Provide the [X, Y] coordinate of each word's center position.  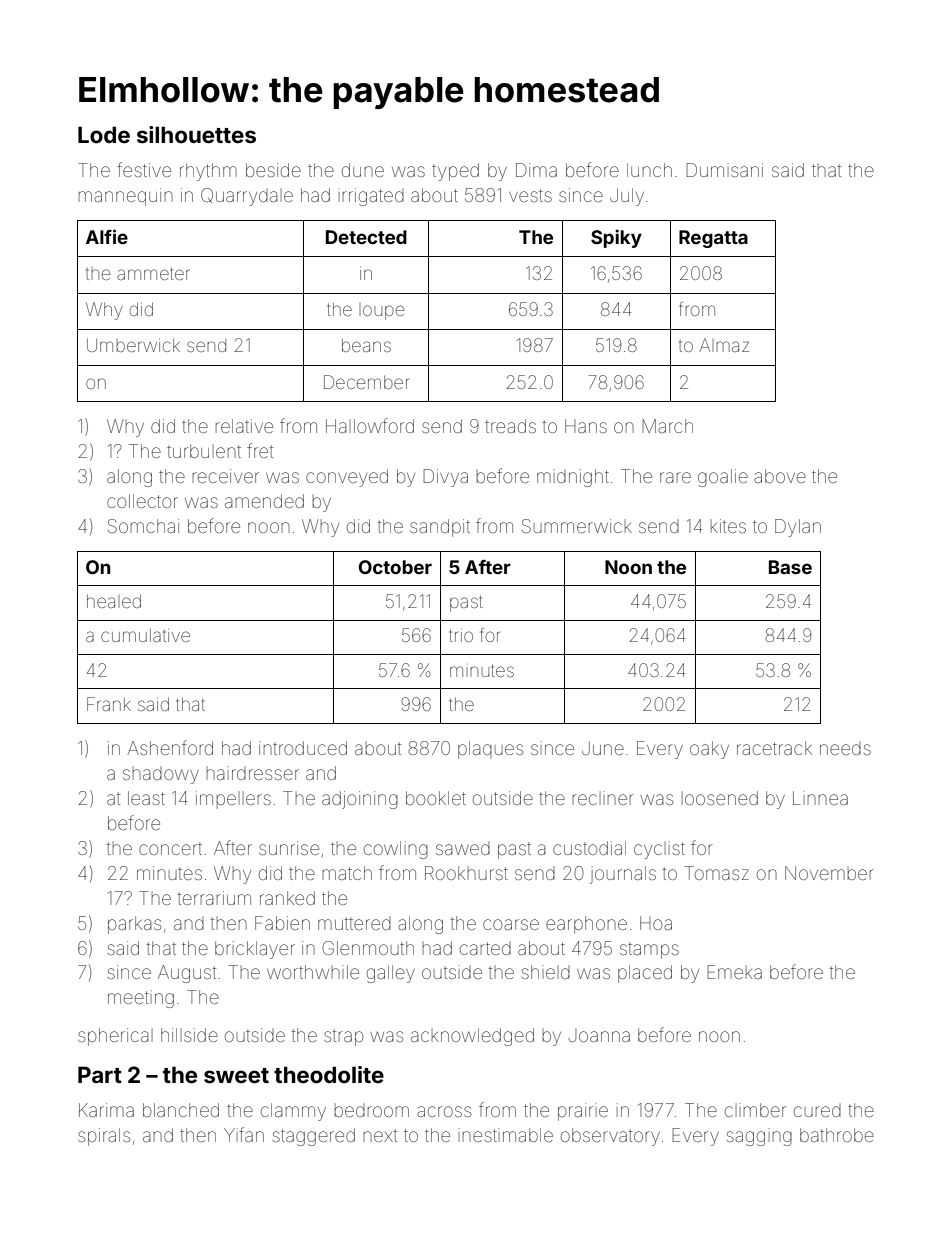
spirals [104, 1137]
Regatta [713, 239]
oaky [709, 750]
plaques [490, 750]
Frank [109, 704]
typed [455, 172]
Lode [104, 134]
